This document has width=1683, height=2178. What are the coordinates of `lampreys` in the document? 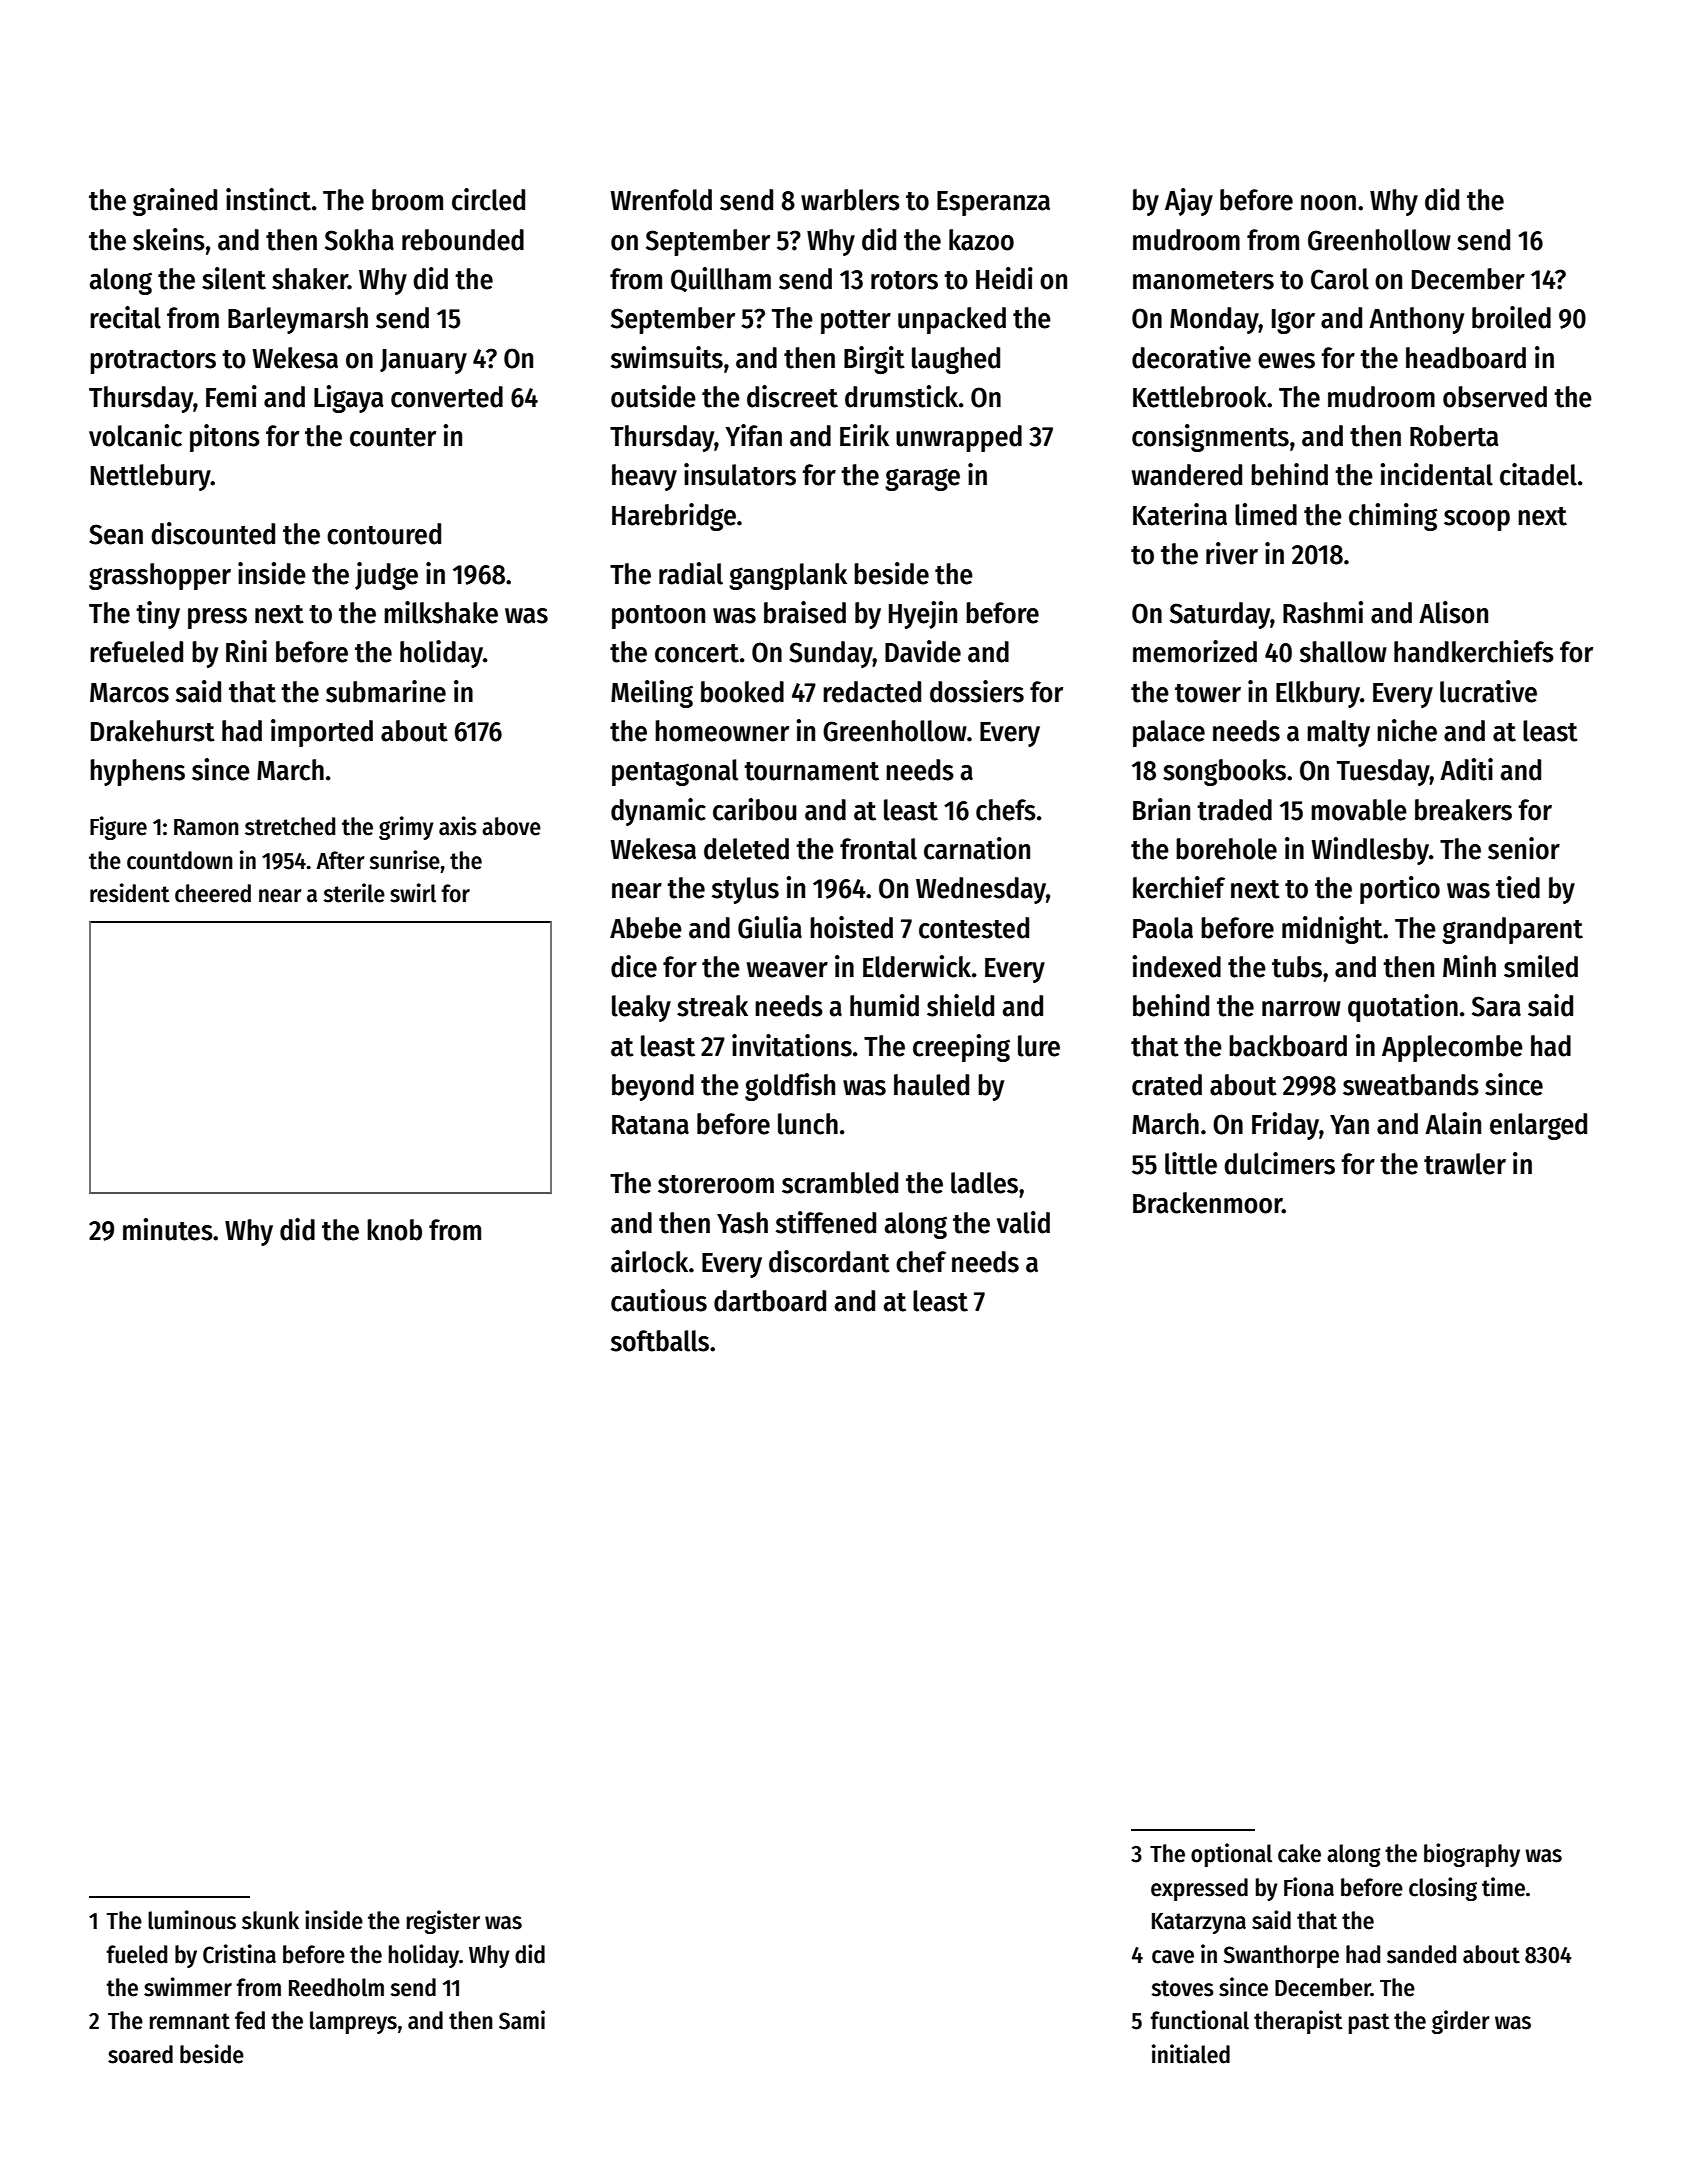 It's located at (353, 2022).
